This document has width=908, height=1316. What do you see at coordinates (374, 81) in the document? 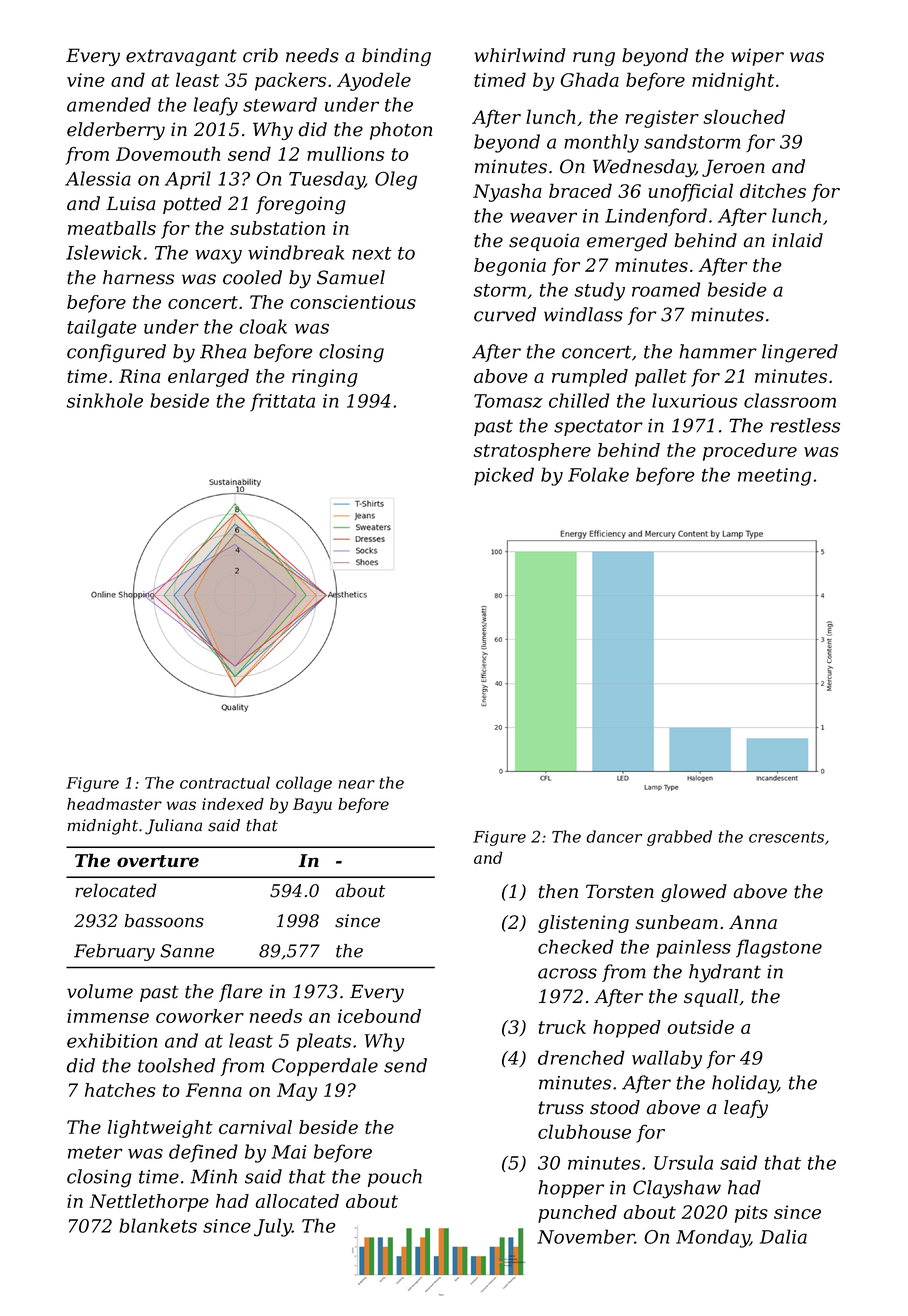
I see `Ayodele` at bounding box center [374, 81].
